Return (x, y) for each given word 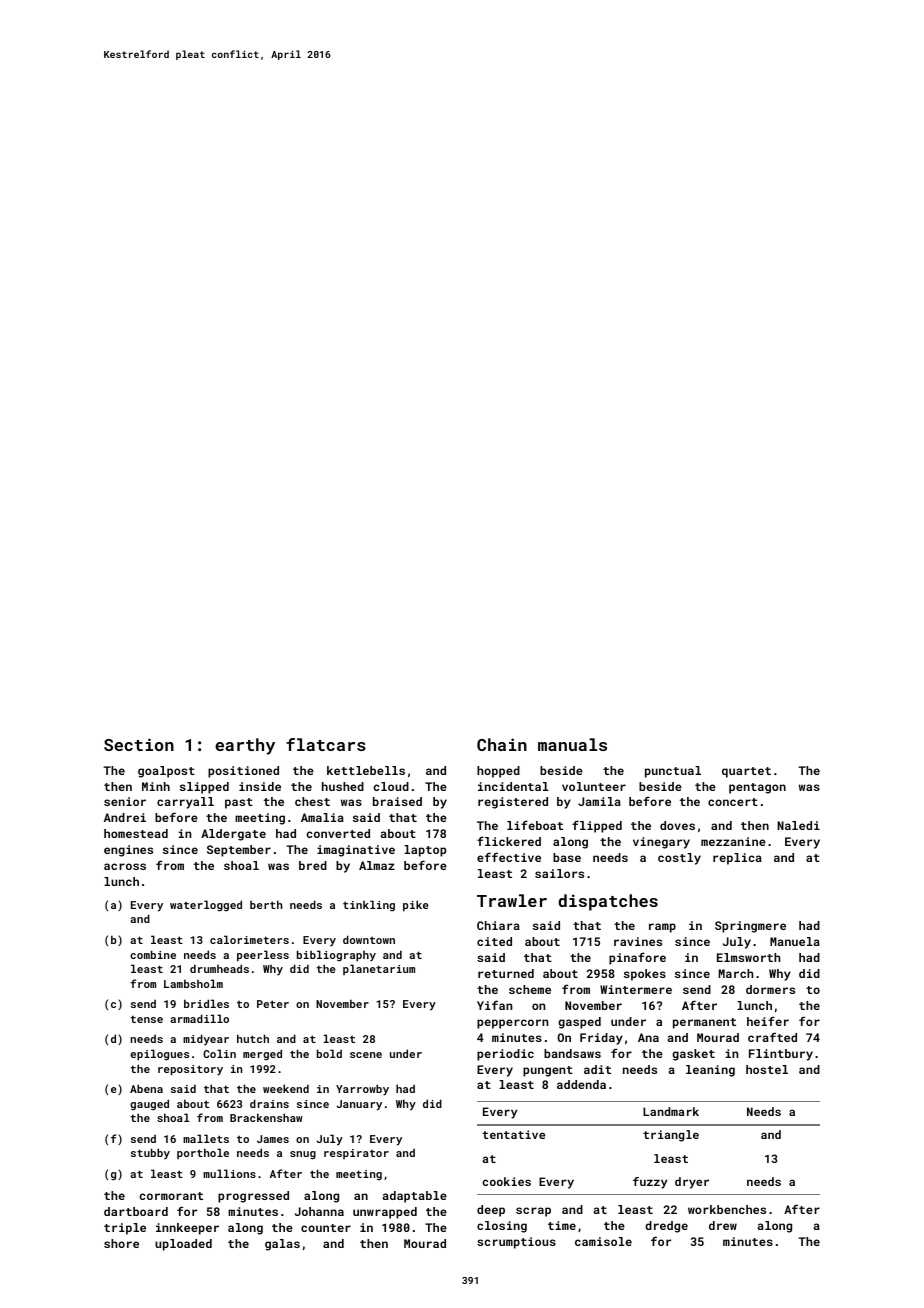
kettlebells (366, 770)
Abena (146, 1088)
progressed (253, 1197)
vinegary (661, 843)
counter (326, 1228)
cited (494, 941)
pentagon (757, 788)
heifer (768, 1021)
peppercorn (512, 1024)
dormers (770, 989)
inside (260, 786)
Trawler (512, 900)
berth (266, 904)
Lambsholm (193, 983)
